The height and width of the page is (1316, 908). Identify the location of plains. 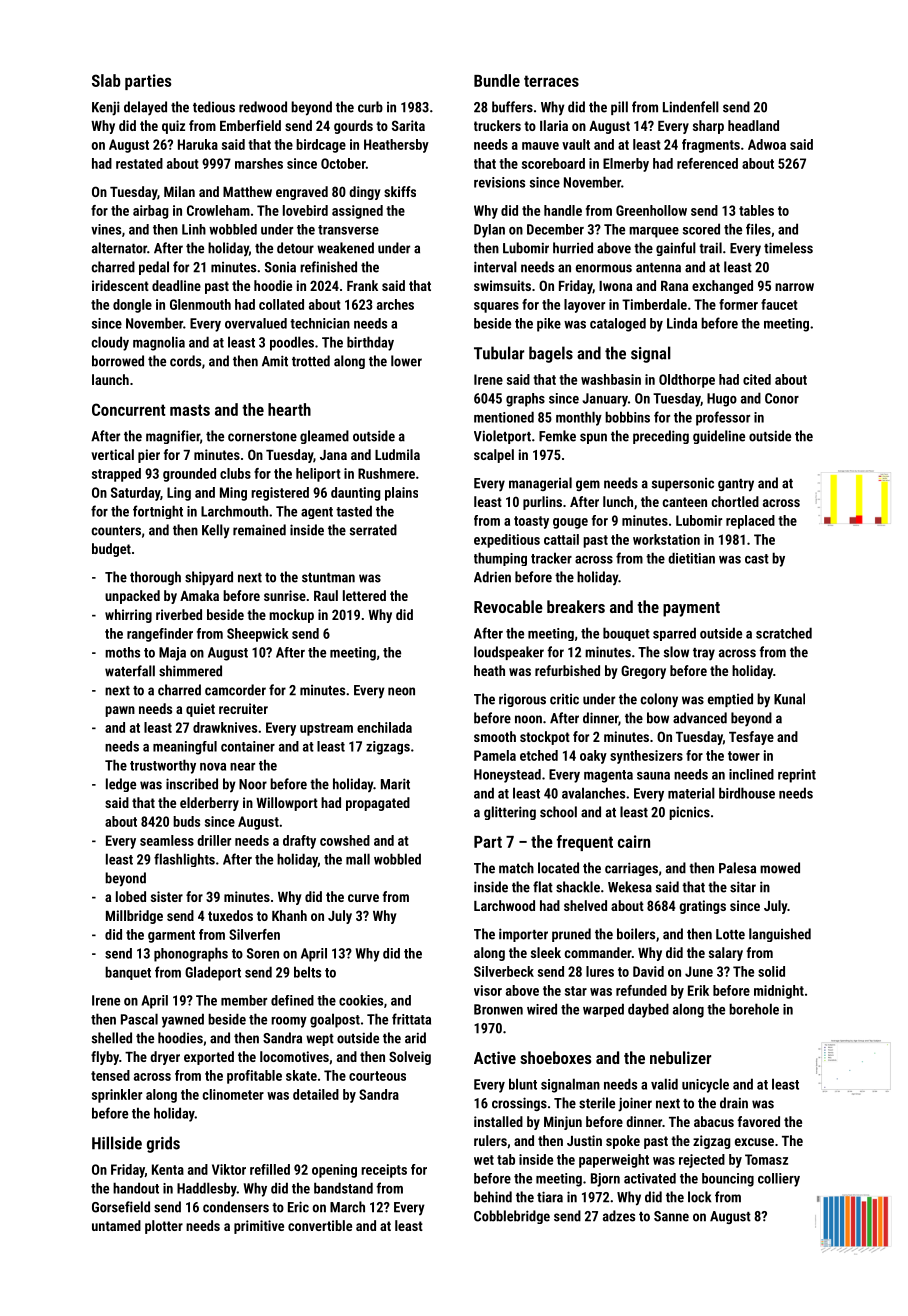
(401, 494).
